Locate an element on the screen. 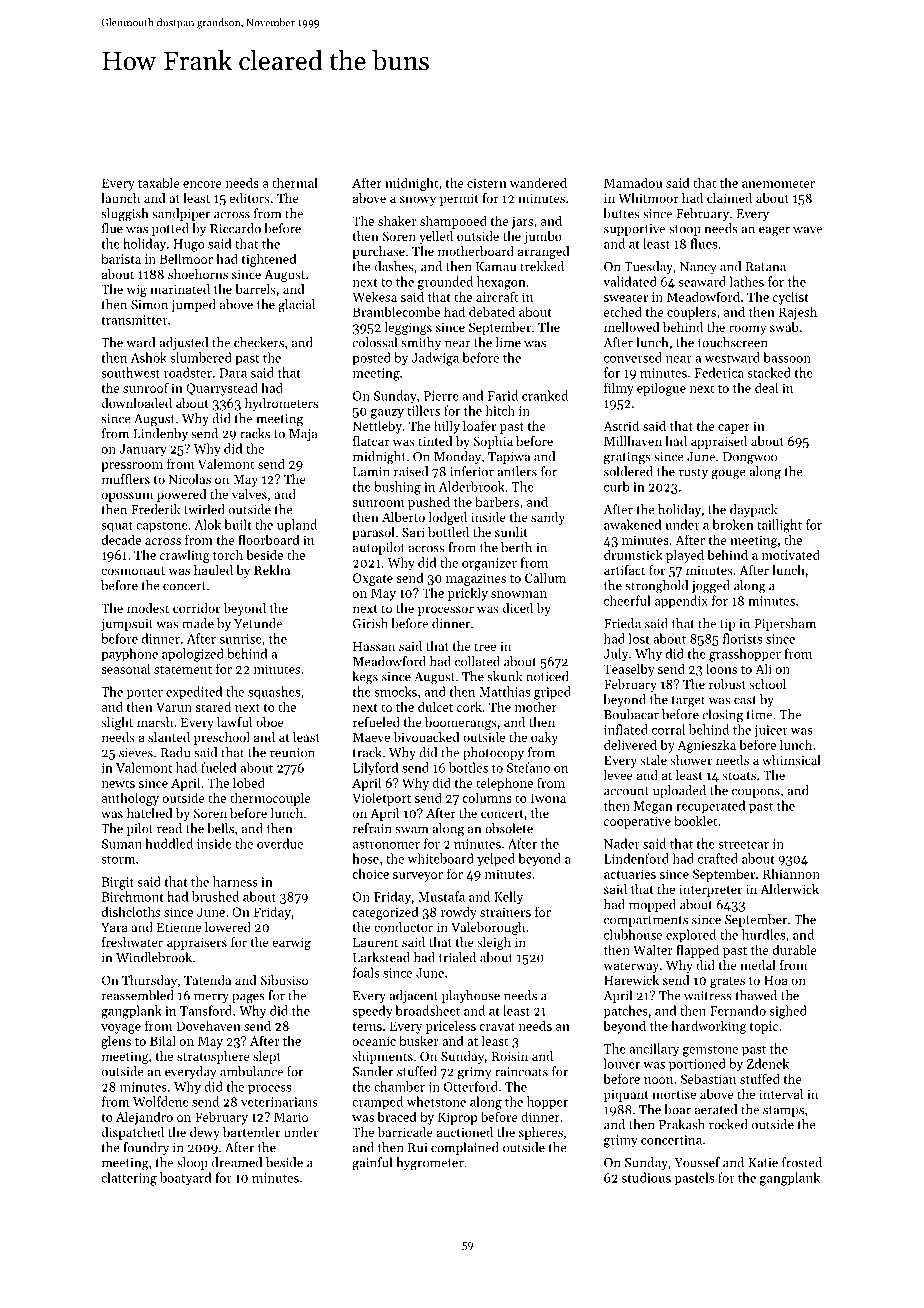 The image size is (924, 1308). transmitter is located at coordinates (134, 320).
